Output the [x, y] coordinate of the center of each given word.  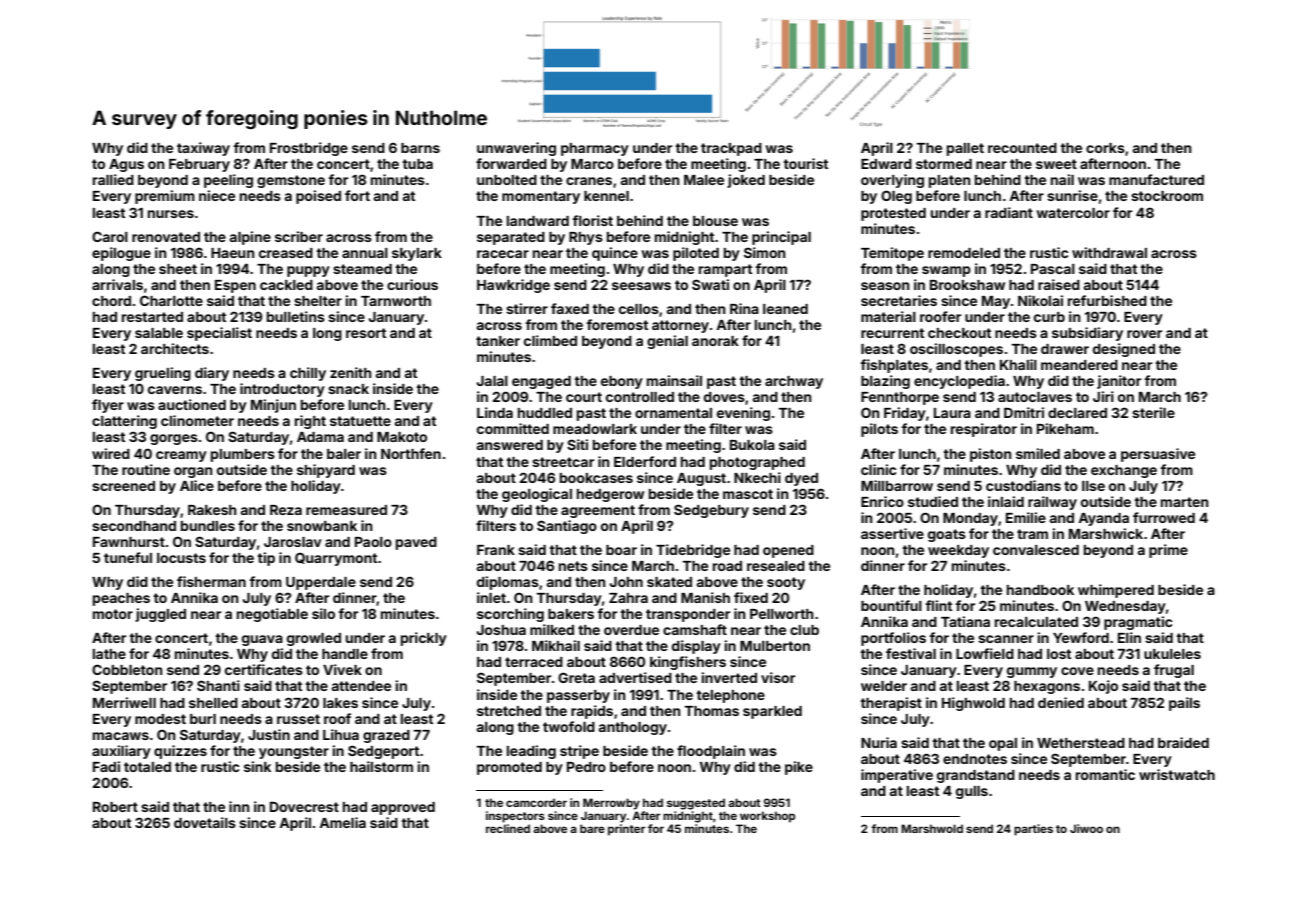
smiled [1038, 453]
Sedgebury [711, 511]
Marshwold [932, 828]
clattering [124, 422]
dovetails [205, 822]
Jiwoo [1086, 828]
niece [217, 195]
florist [592, 220]
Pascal [1053, 269]
